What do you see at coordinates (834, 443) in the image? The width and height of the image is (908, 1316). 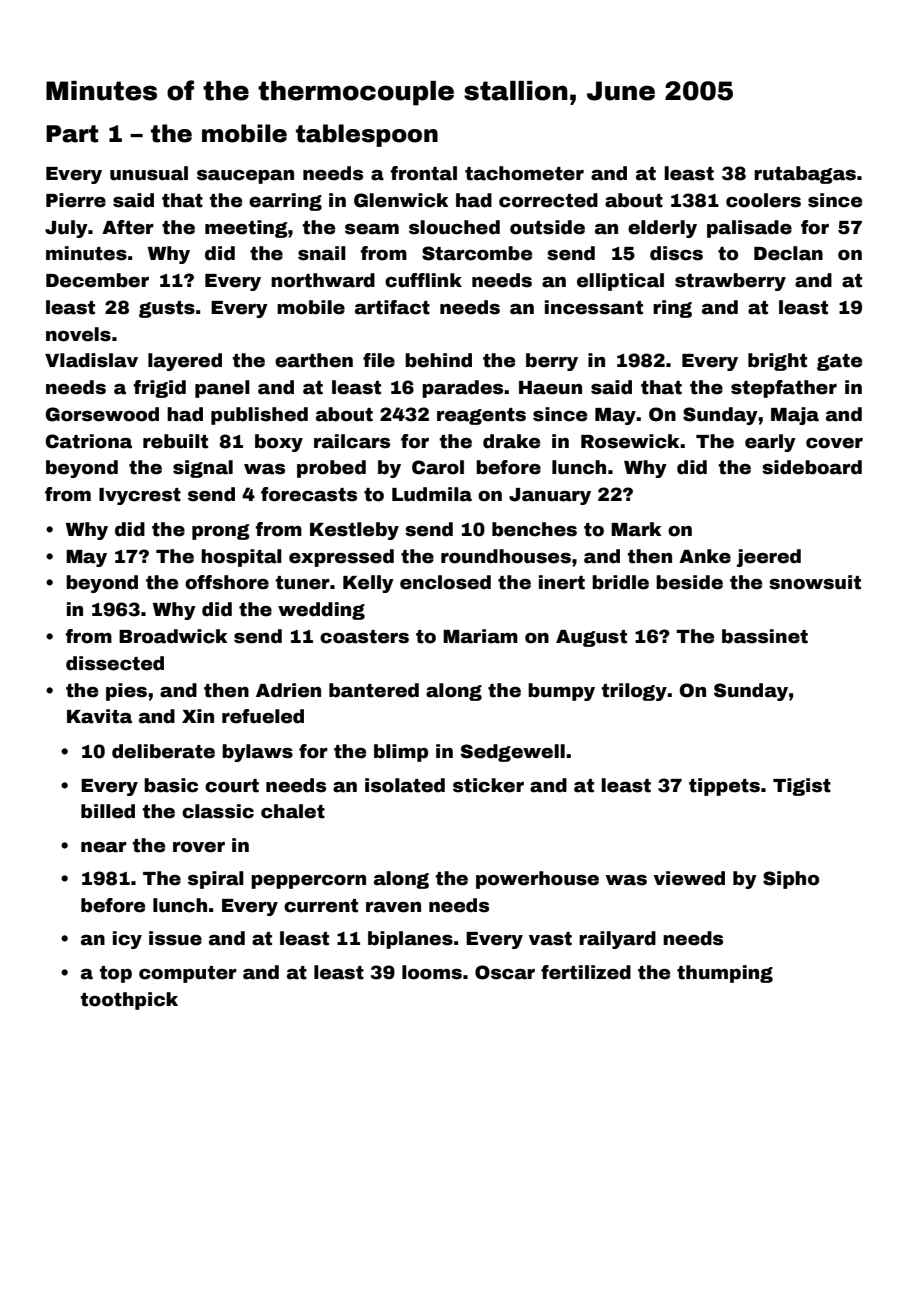 I see `cover` at bounding box center [834, 443].
